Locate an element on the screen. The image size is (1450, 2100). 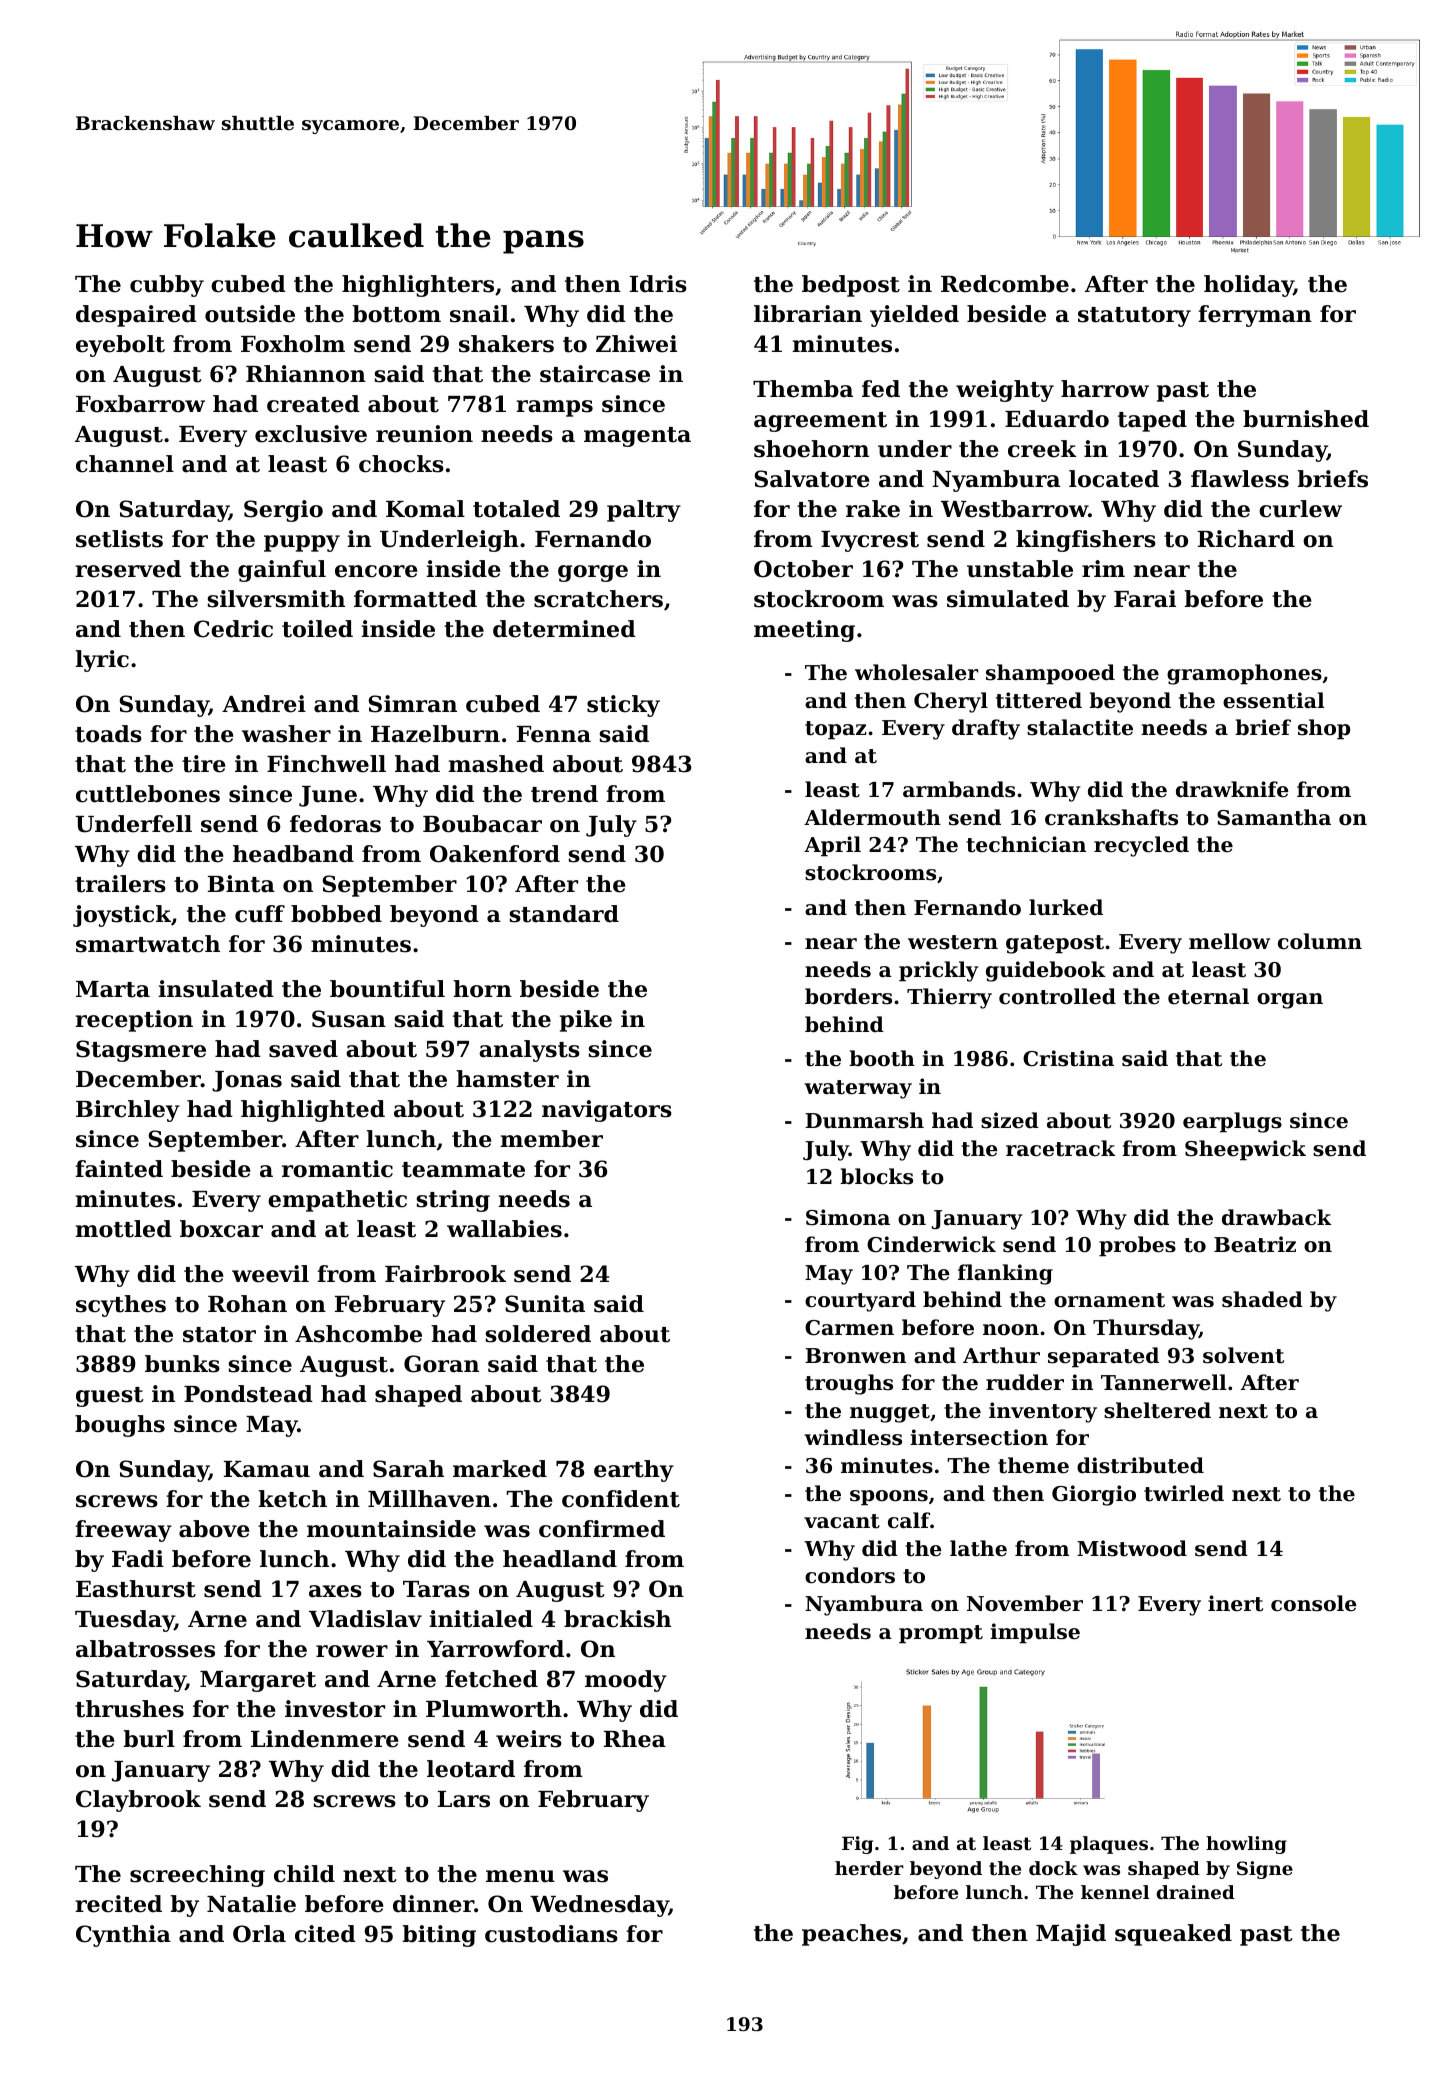
recycled is located at coordinates (1141, 846).
